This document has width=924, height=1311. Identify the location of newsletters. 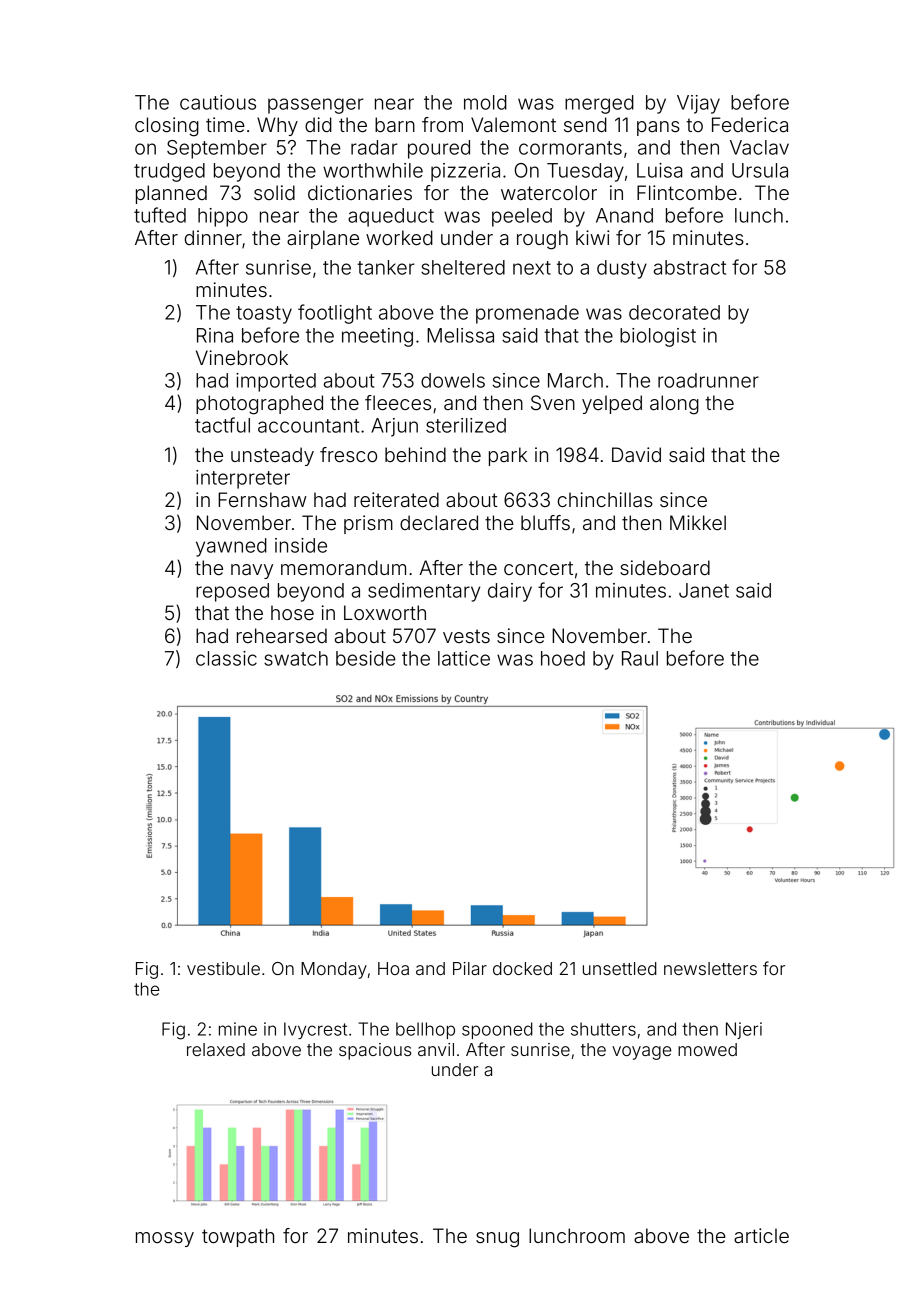
(710, 968).
